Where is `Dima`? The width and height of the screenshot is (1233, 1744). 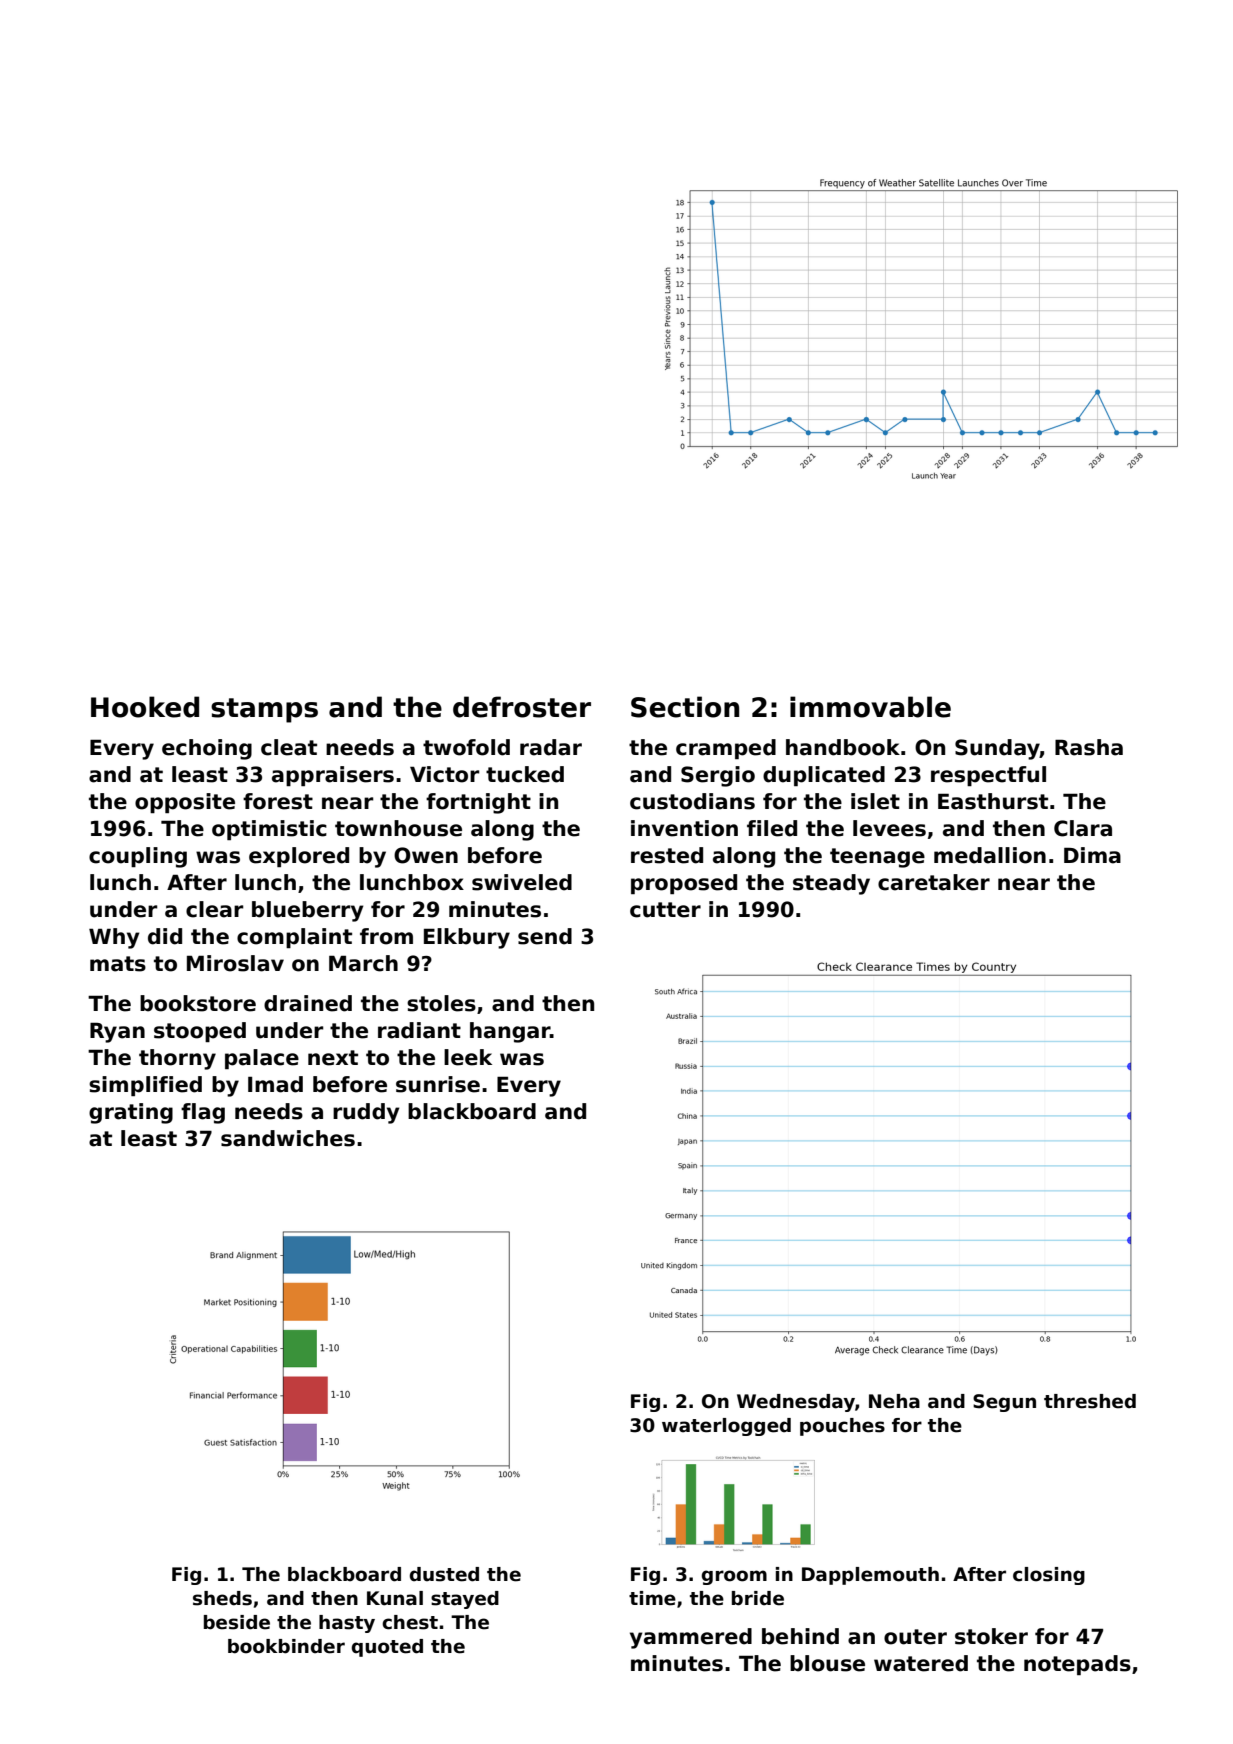
Dima is located at coordinates (1092, 855).
